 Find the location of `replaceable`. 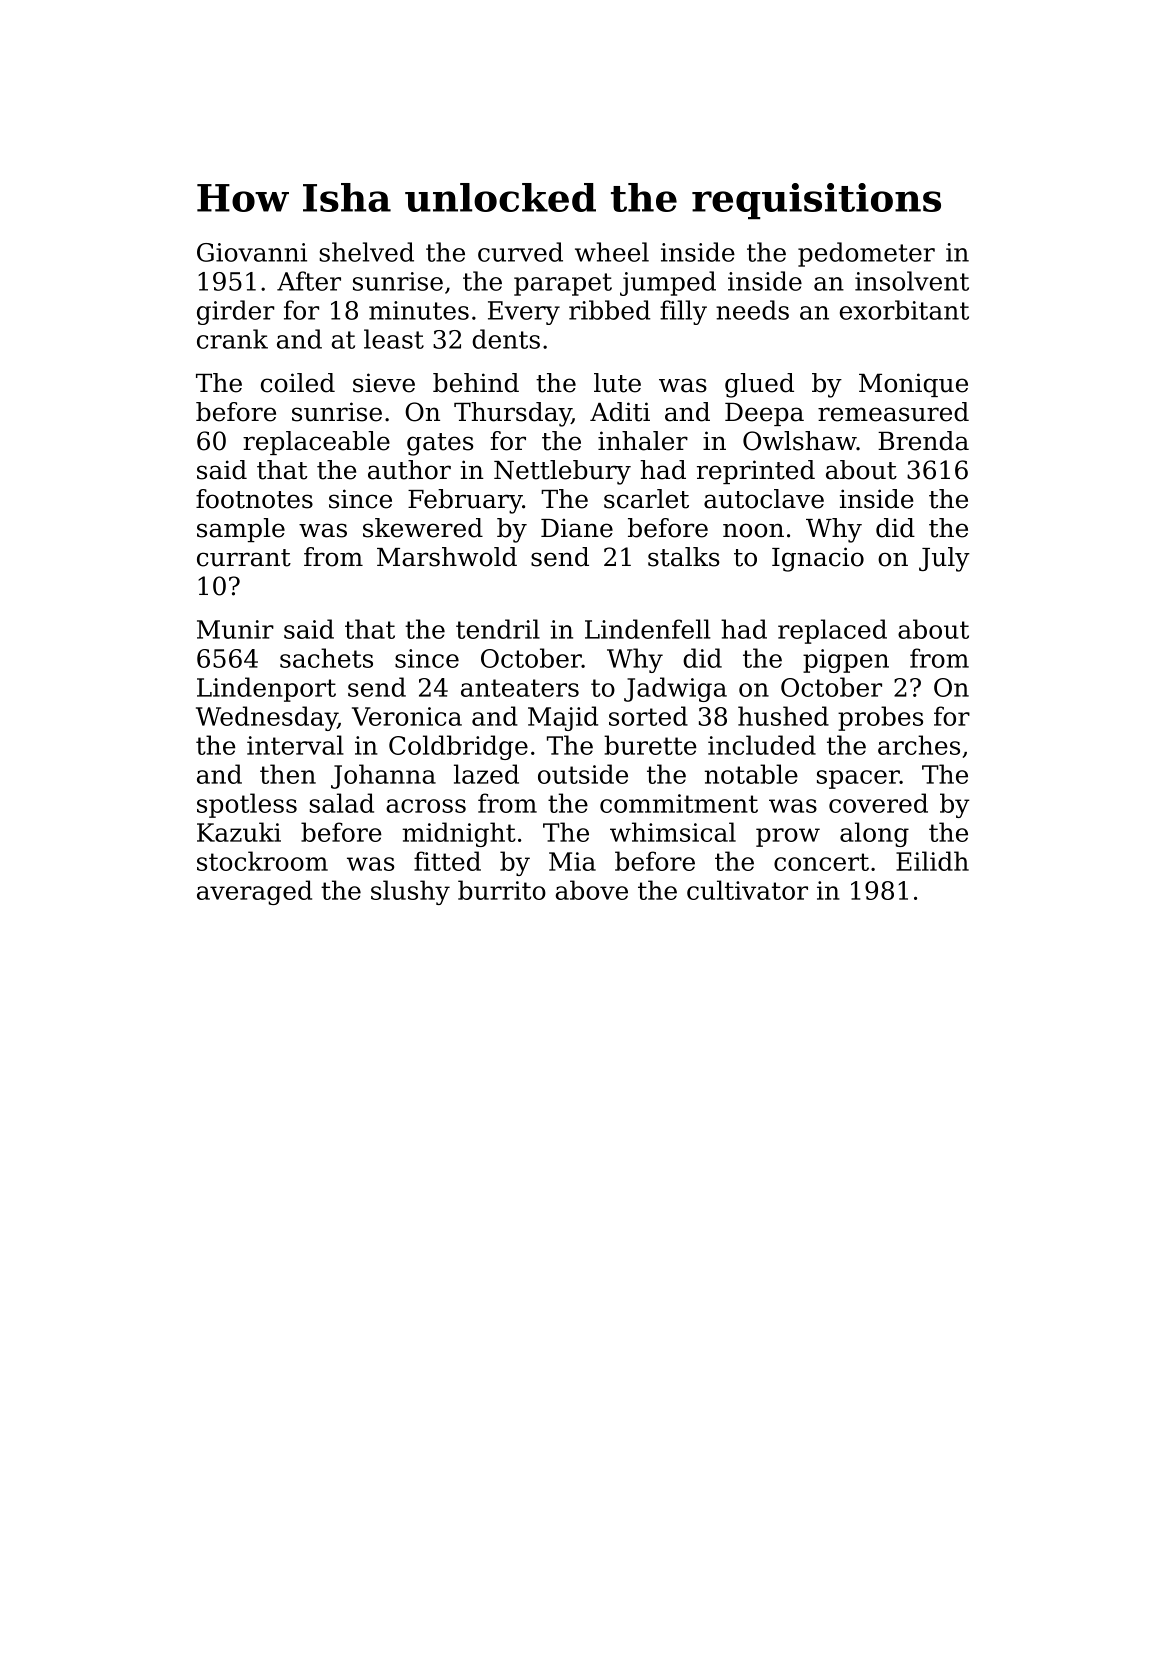

replaceable is located at coordinates (316, 443).
